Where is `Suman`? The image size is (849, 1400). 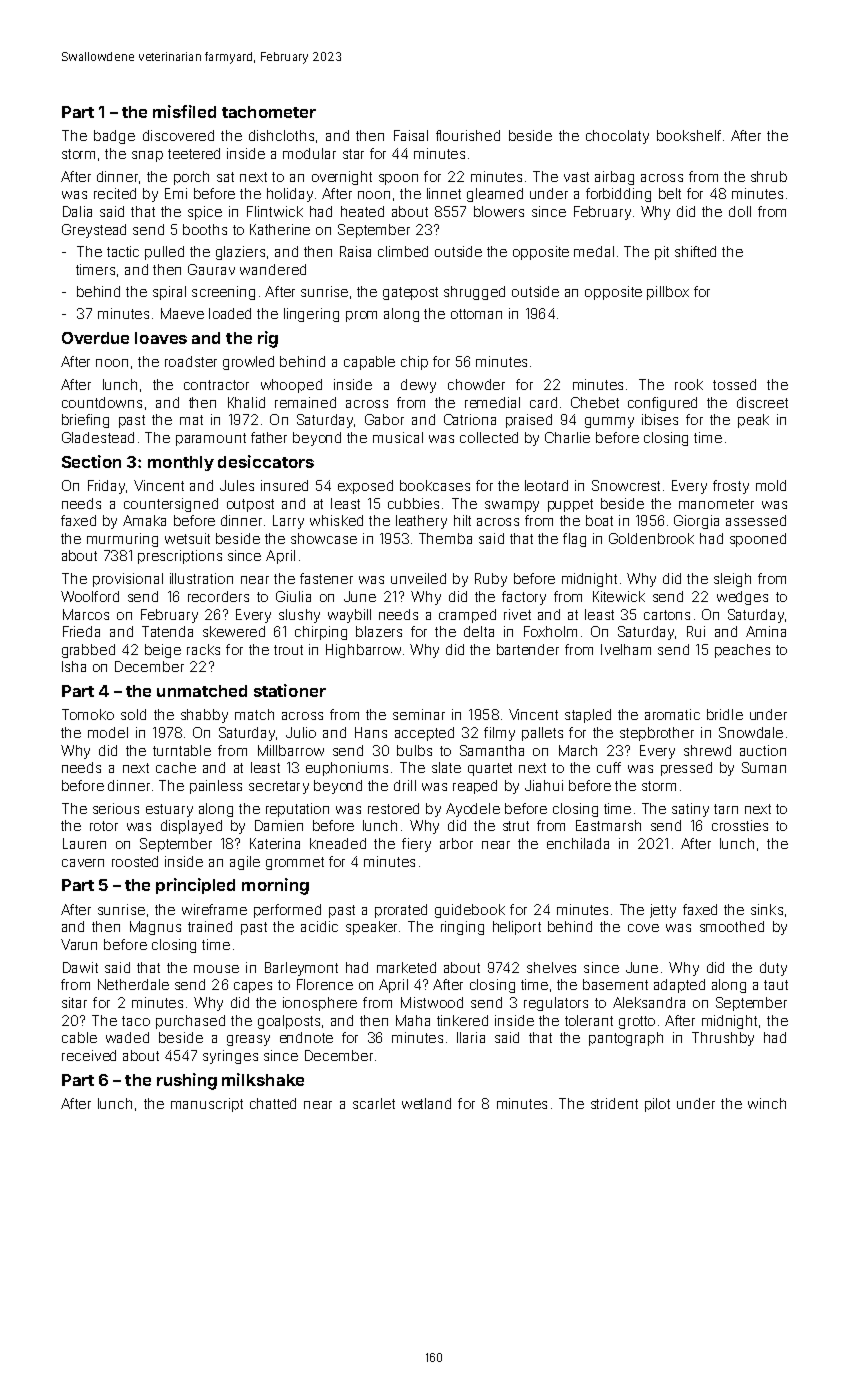 Suman is located at coordinates (764, 767).
